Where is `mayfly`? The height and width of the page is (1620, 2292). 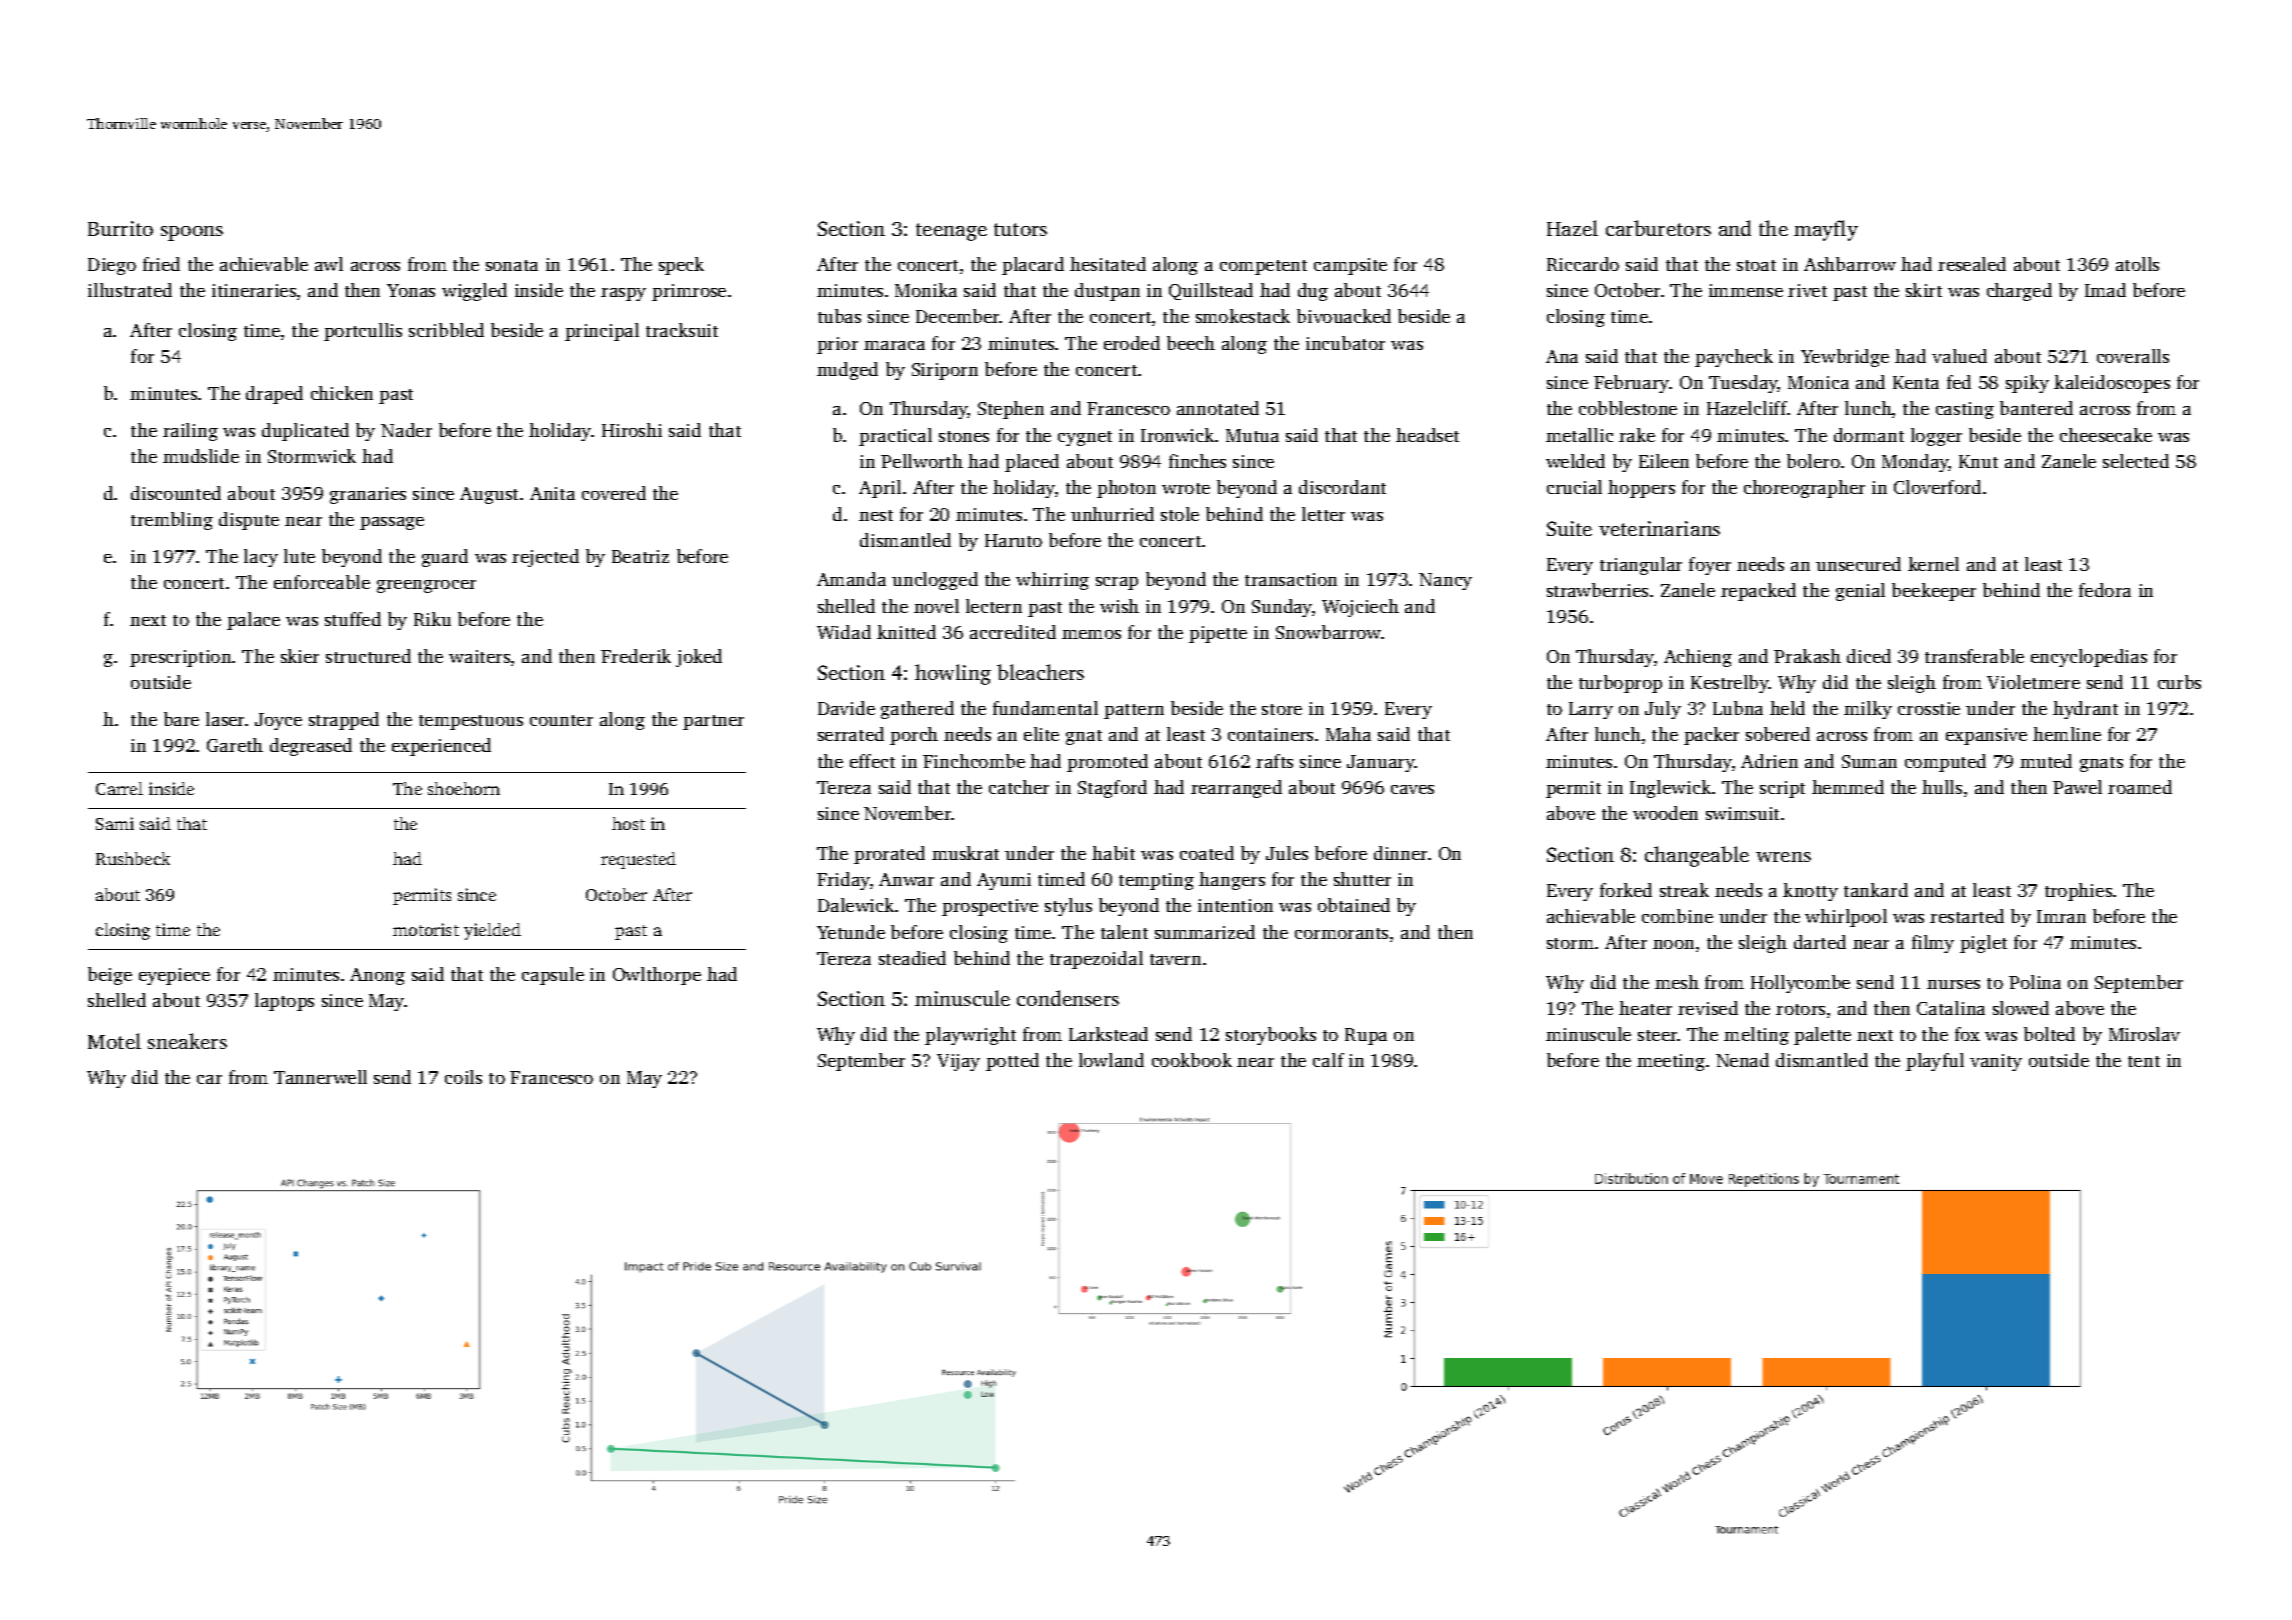
mayfly is located at coordinates (1826, 230).
